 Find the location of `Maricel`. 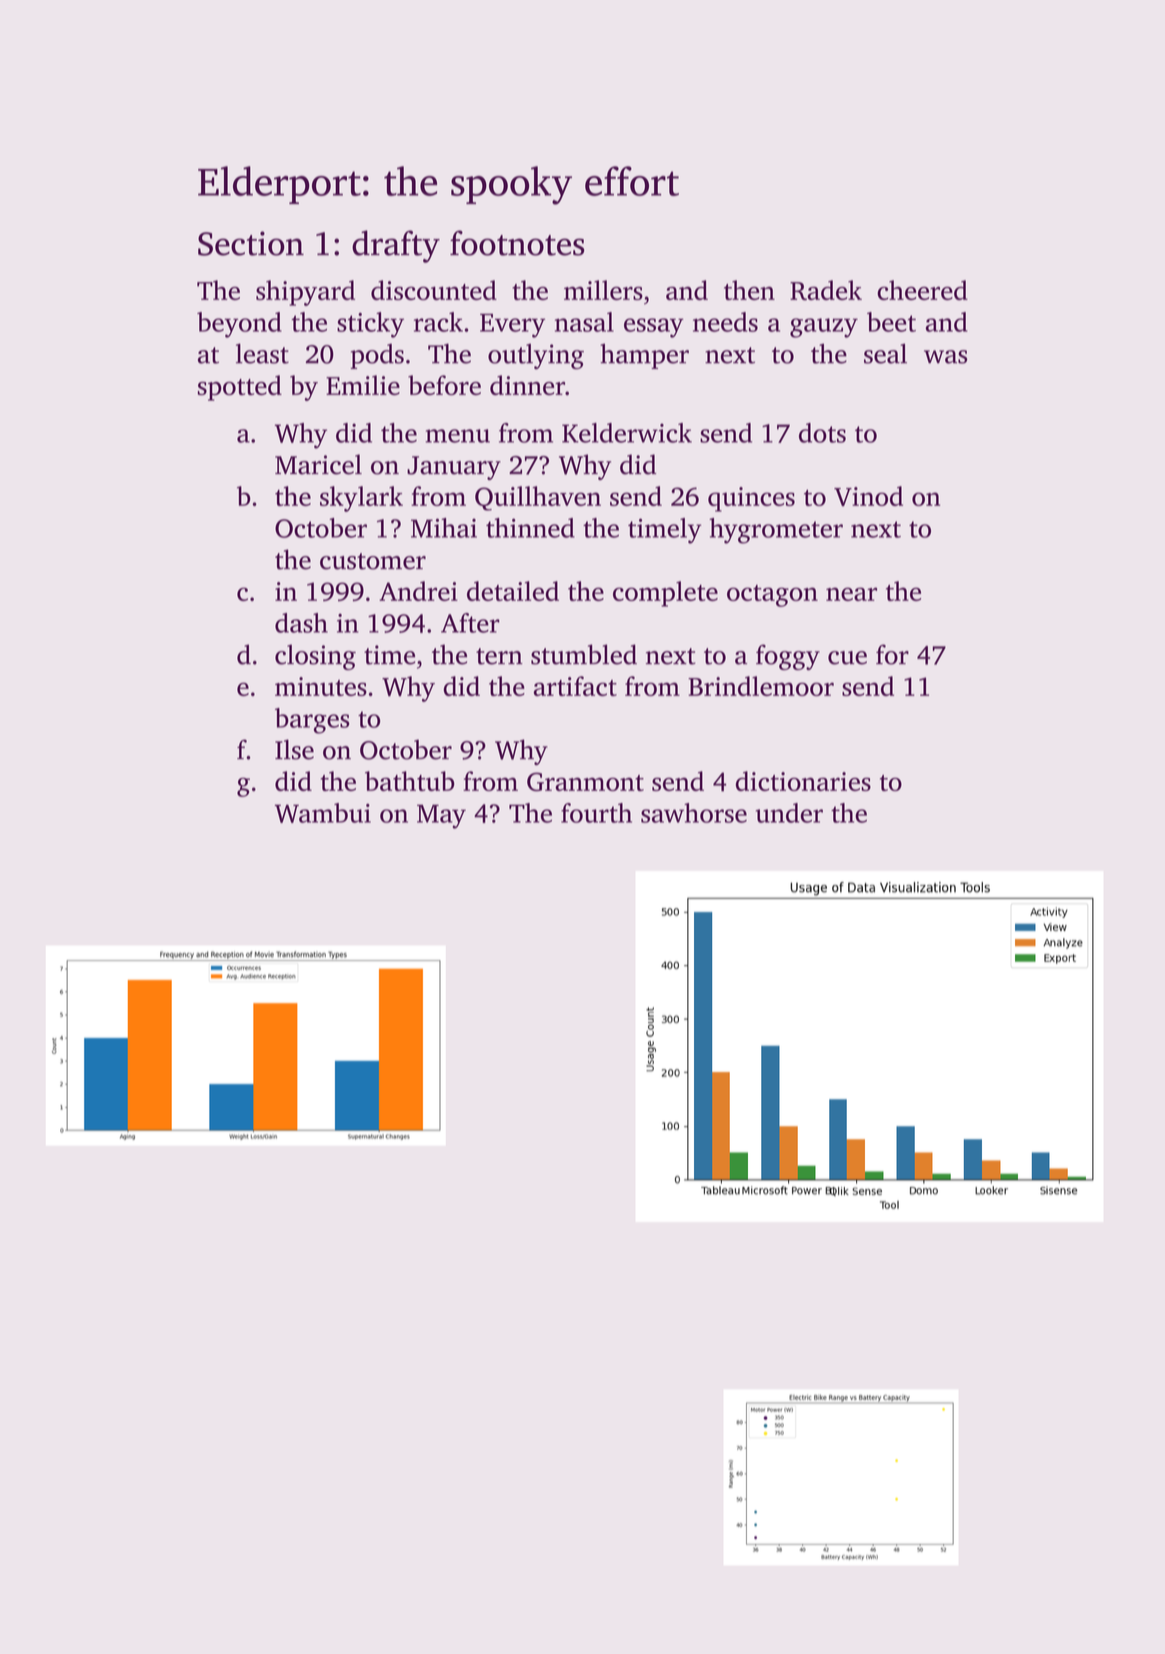

Maricel is located at coordinates (318, 464).
